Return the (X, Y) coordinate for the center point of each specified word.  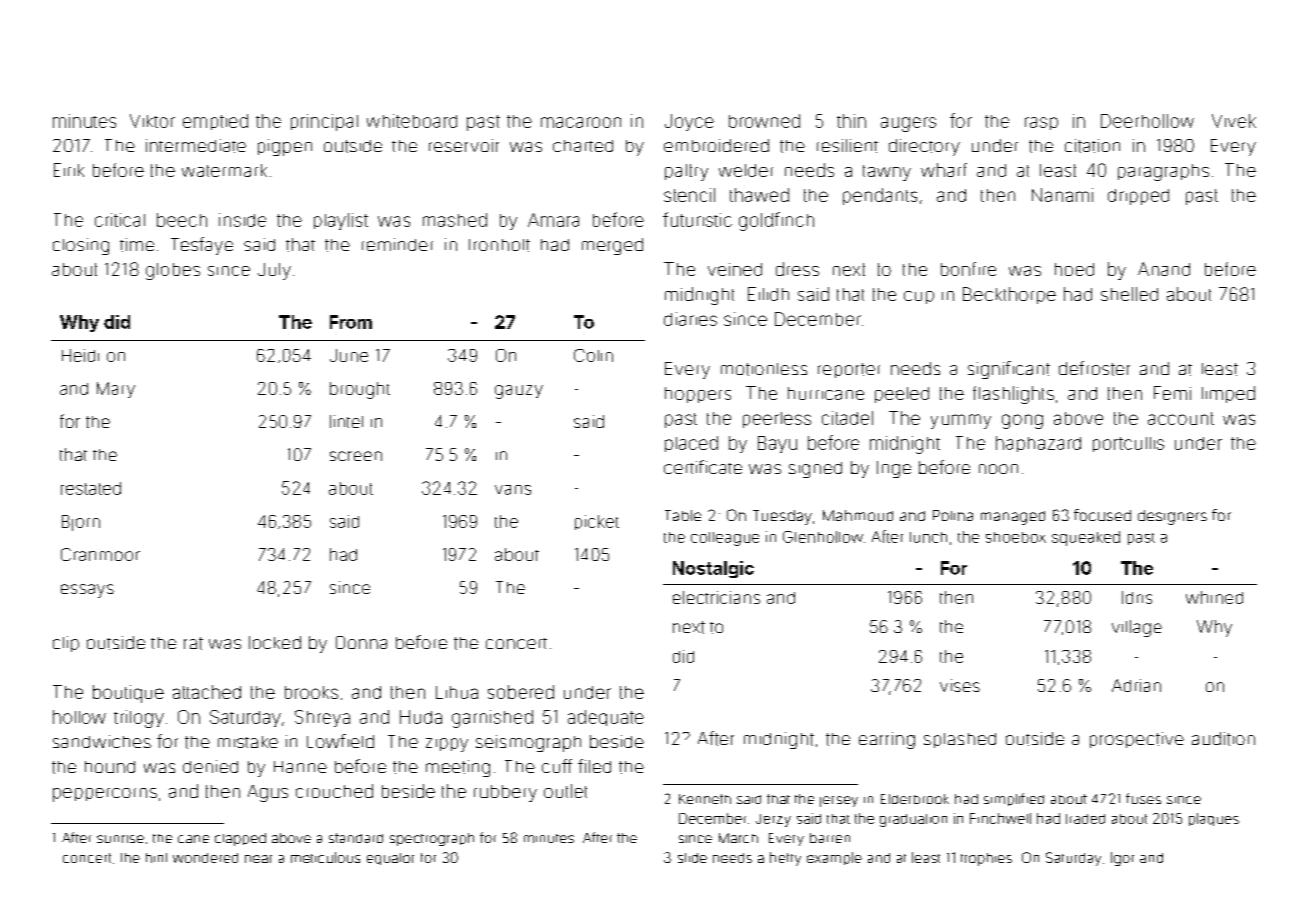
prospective (1137, 740)
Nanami (1062, 195)
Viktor (152, 121)
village (1137, 628)
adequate (606, 718)
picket (597, 522)
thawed (759, 195)
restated (91, 488)
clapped (240, 839)
